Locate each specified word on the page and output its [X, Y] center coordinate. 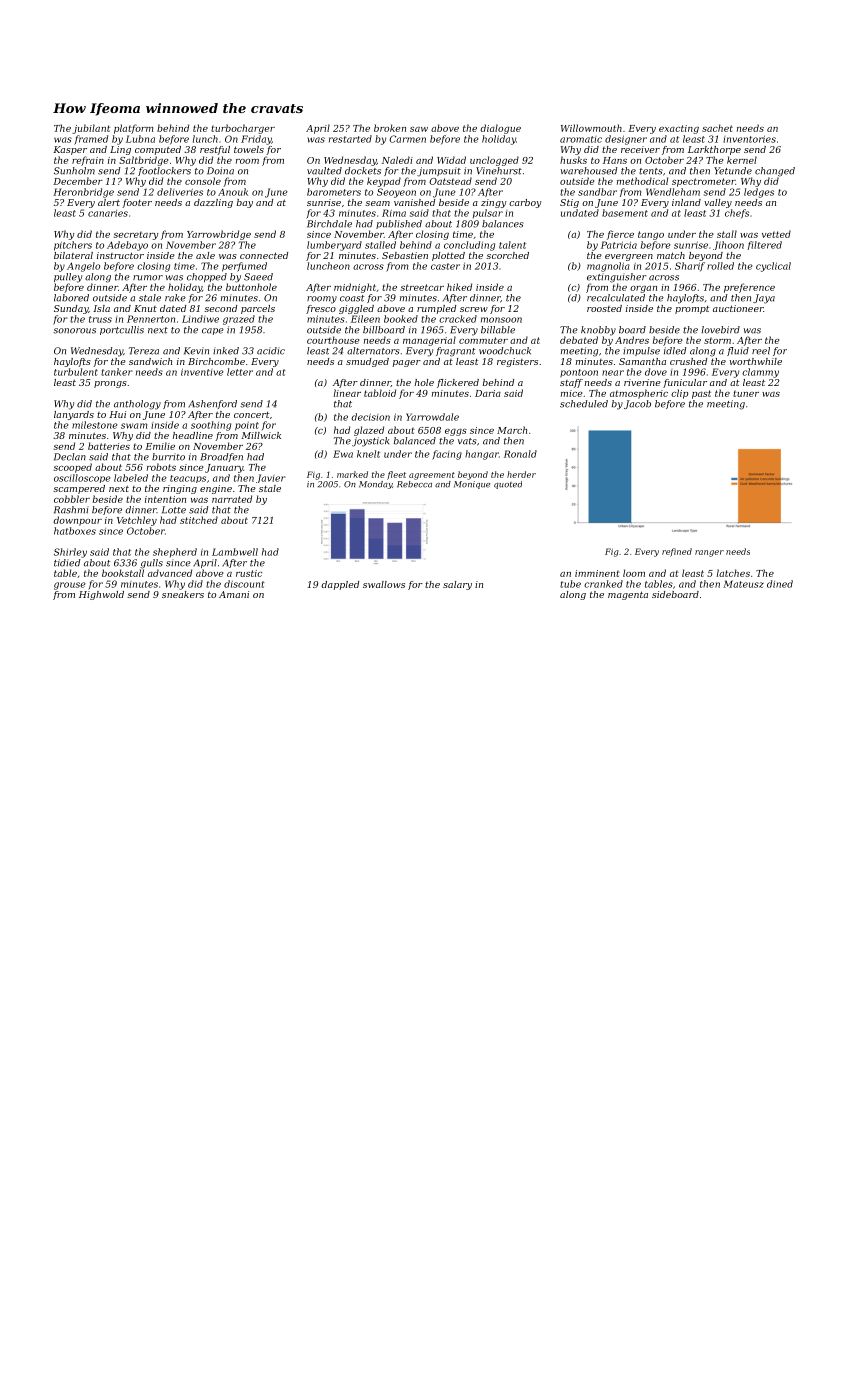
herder [521, 474]
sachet [717, 128]
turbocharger [243, 129]
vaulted [324, 171]
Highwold [101, 595]
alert [109, 202]
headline [193, 435]
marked [352, 474]
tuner [746, 393]
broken [390, 128]
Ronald [520, 454]
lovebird [721, 330]
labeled [131, 478]
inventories [749, 139]
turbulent [76, 372]
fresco [321, 309]
